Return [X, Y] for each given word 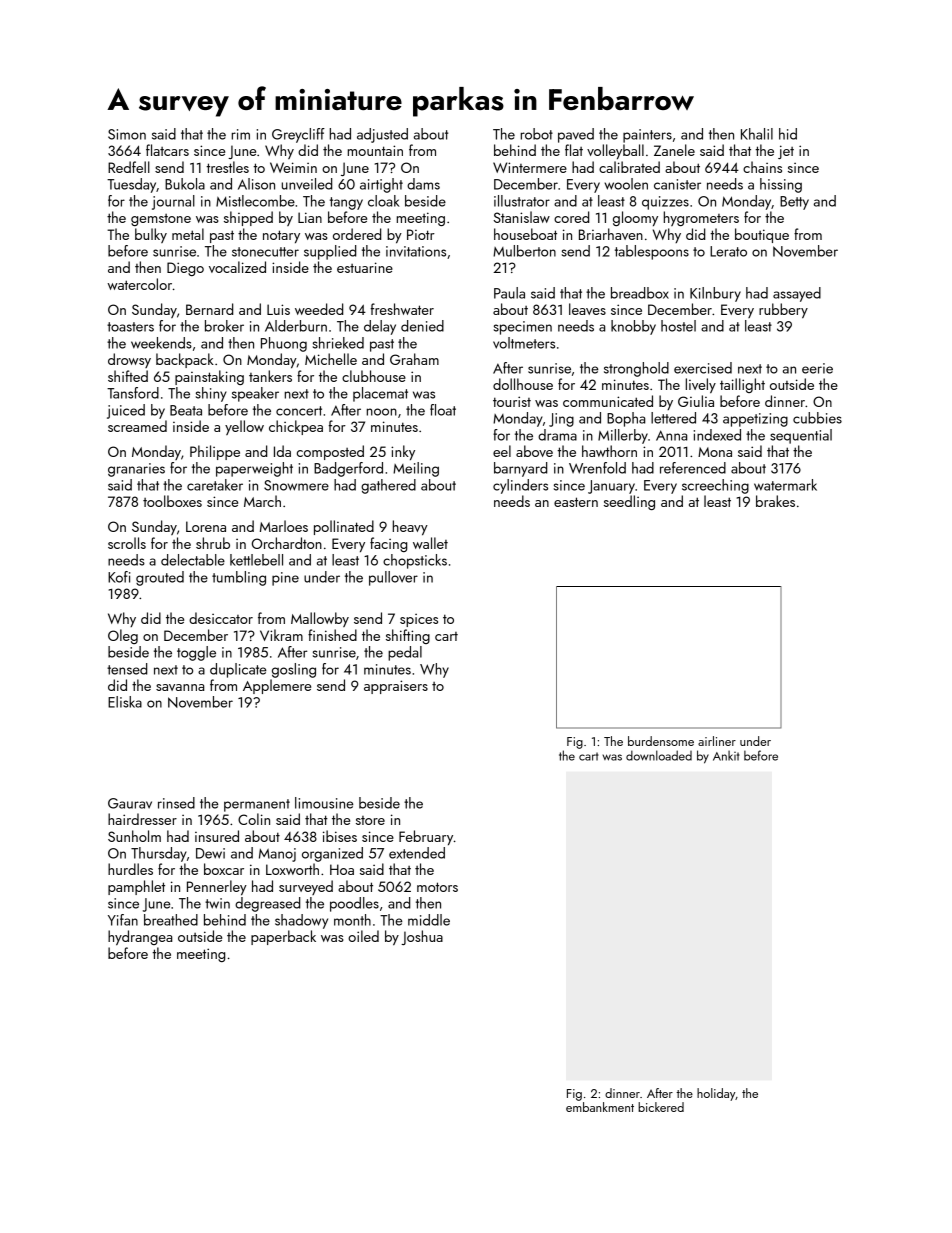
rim [241, 134]
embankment [600, 1107]
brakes [775, 501]
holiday [716, 1094]
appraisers [396, 687]
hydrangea [140, 937]
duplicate [238, 670]
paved [576, 135]
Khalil [757, 134]
